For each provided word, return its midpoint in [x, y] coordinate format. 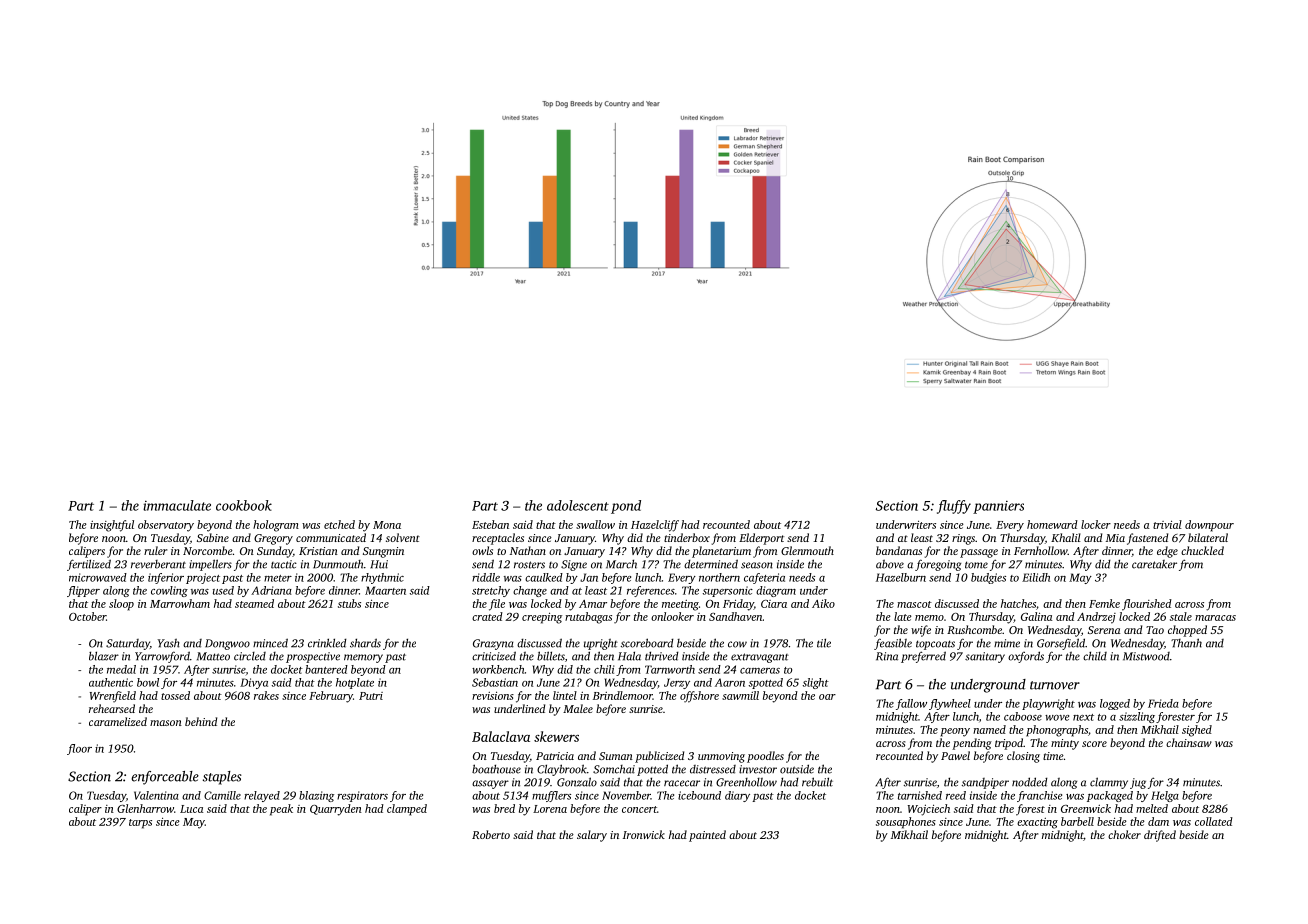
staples [222, 778]
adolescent [578, 505]
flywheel [950, 704]
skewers [556, 736]
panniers [998, 507]
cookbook [244, 505]
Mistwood [1146, 656]
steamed [254, 603]
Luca [191, 809]
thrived [662, 656]
